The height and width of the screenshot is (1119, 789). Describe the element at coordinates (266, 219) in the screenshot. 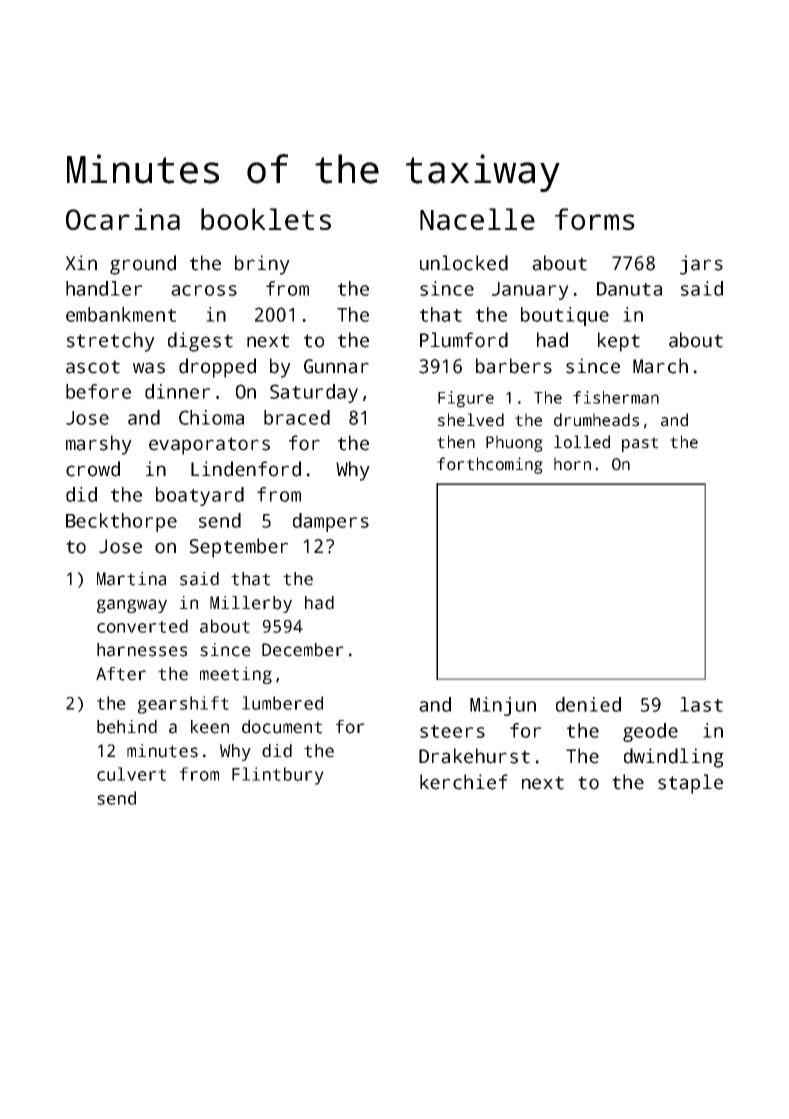

I see `booklets` at that location.
